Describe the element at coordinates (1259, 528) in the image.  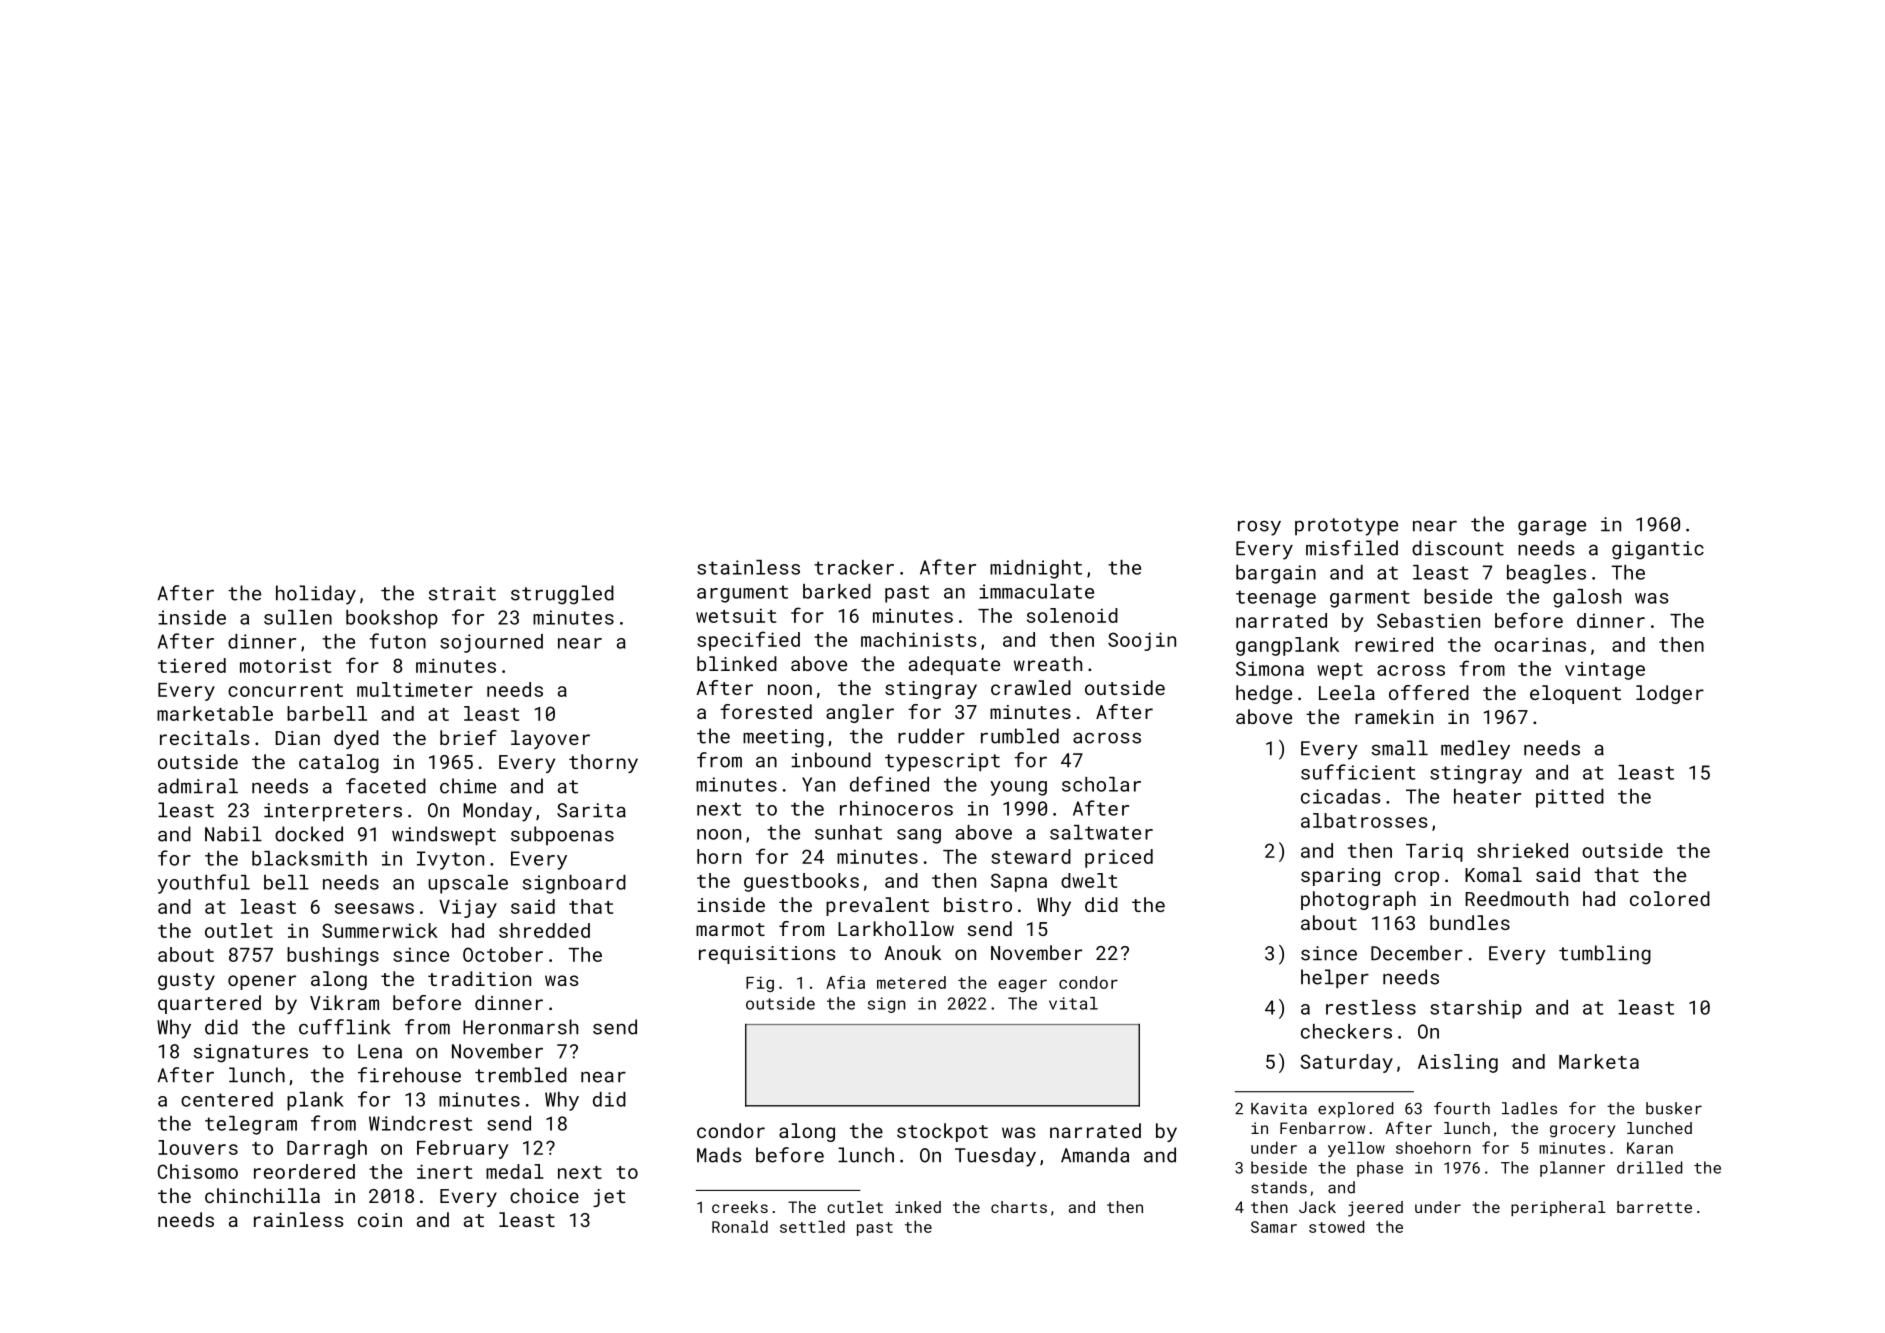
I see `rosy` at that location.
